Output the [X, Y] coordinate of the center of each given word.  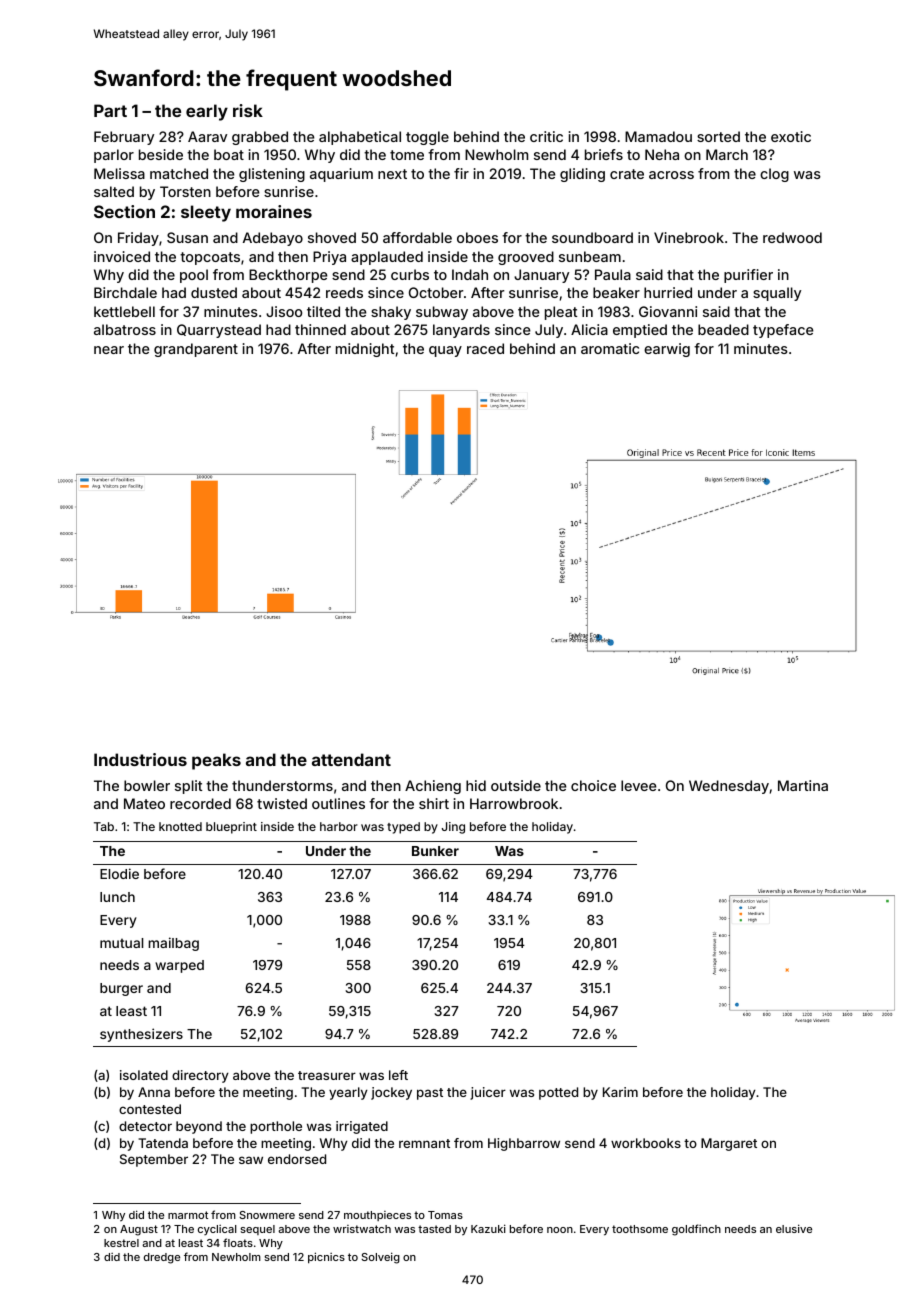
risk [248, 110]
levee [639, 785]
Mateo [144, 803]
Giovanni [668, 311]
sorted [718, 136]
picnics [326, 1258]
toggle [427, 138]
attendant [351, 759]
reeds [344, 292]
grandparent [196, 350]
